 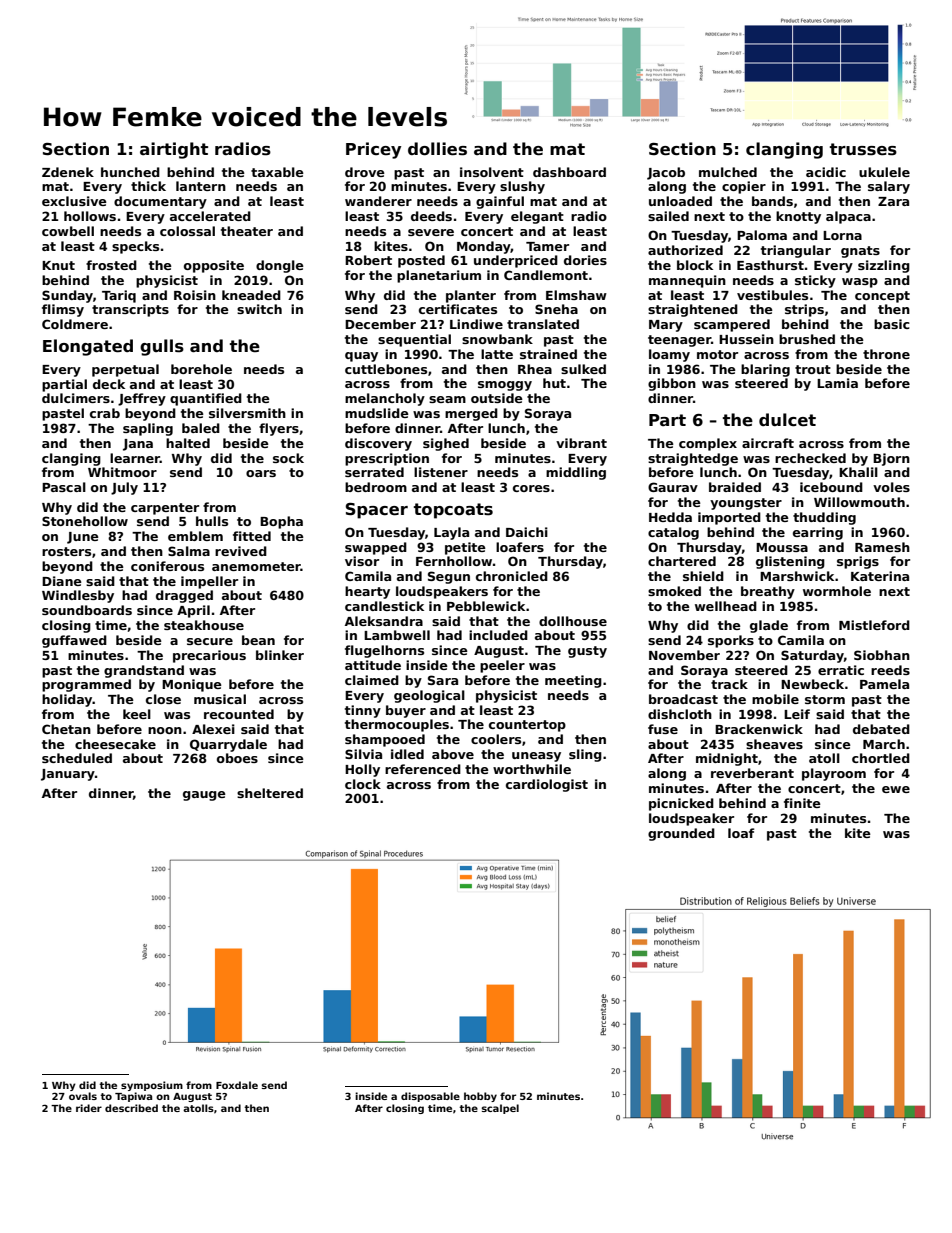 I want to click on braided, so click(x=735, y=487).
